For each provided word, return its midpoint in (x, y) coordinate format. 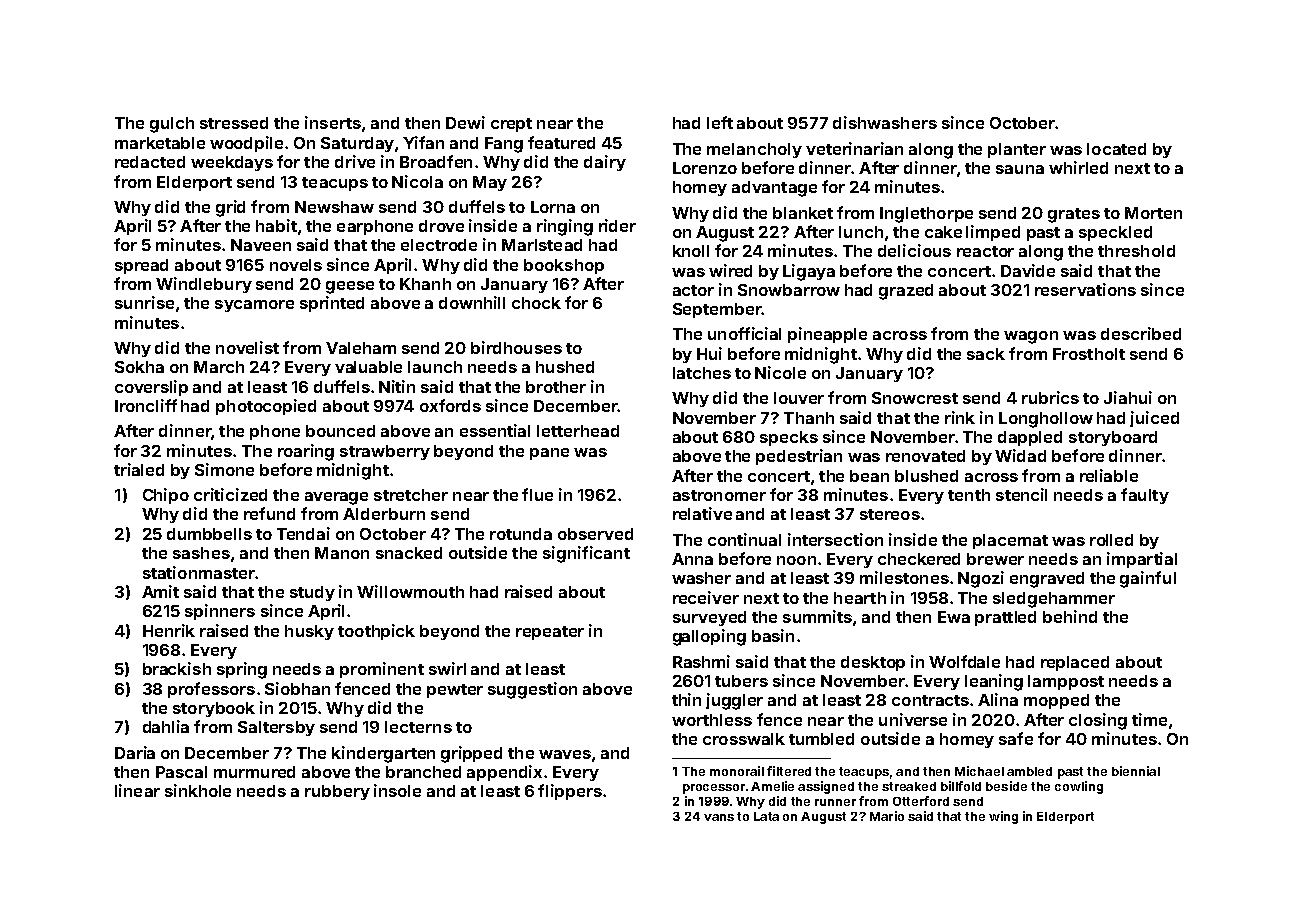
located (1116, 149)
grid (230, 208)
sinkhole (198, 790)
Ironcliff (146, 405)
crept (511, 125)
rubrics (1050, 397)
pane (549, 454)
